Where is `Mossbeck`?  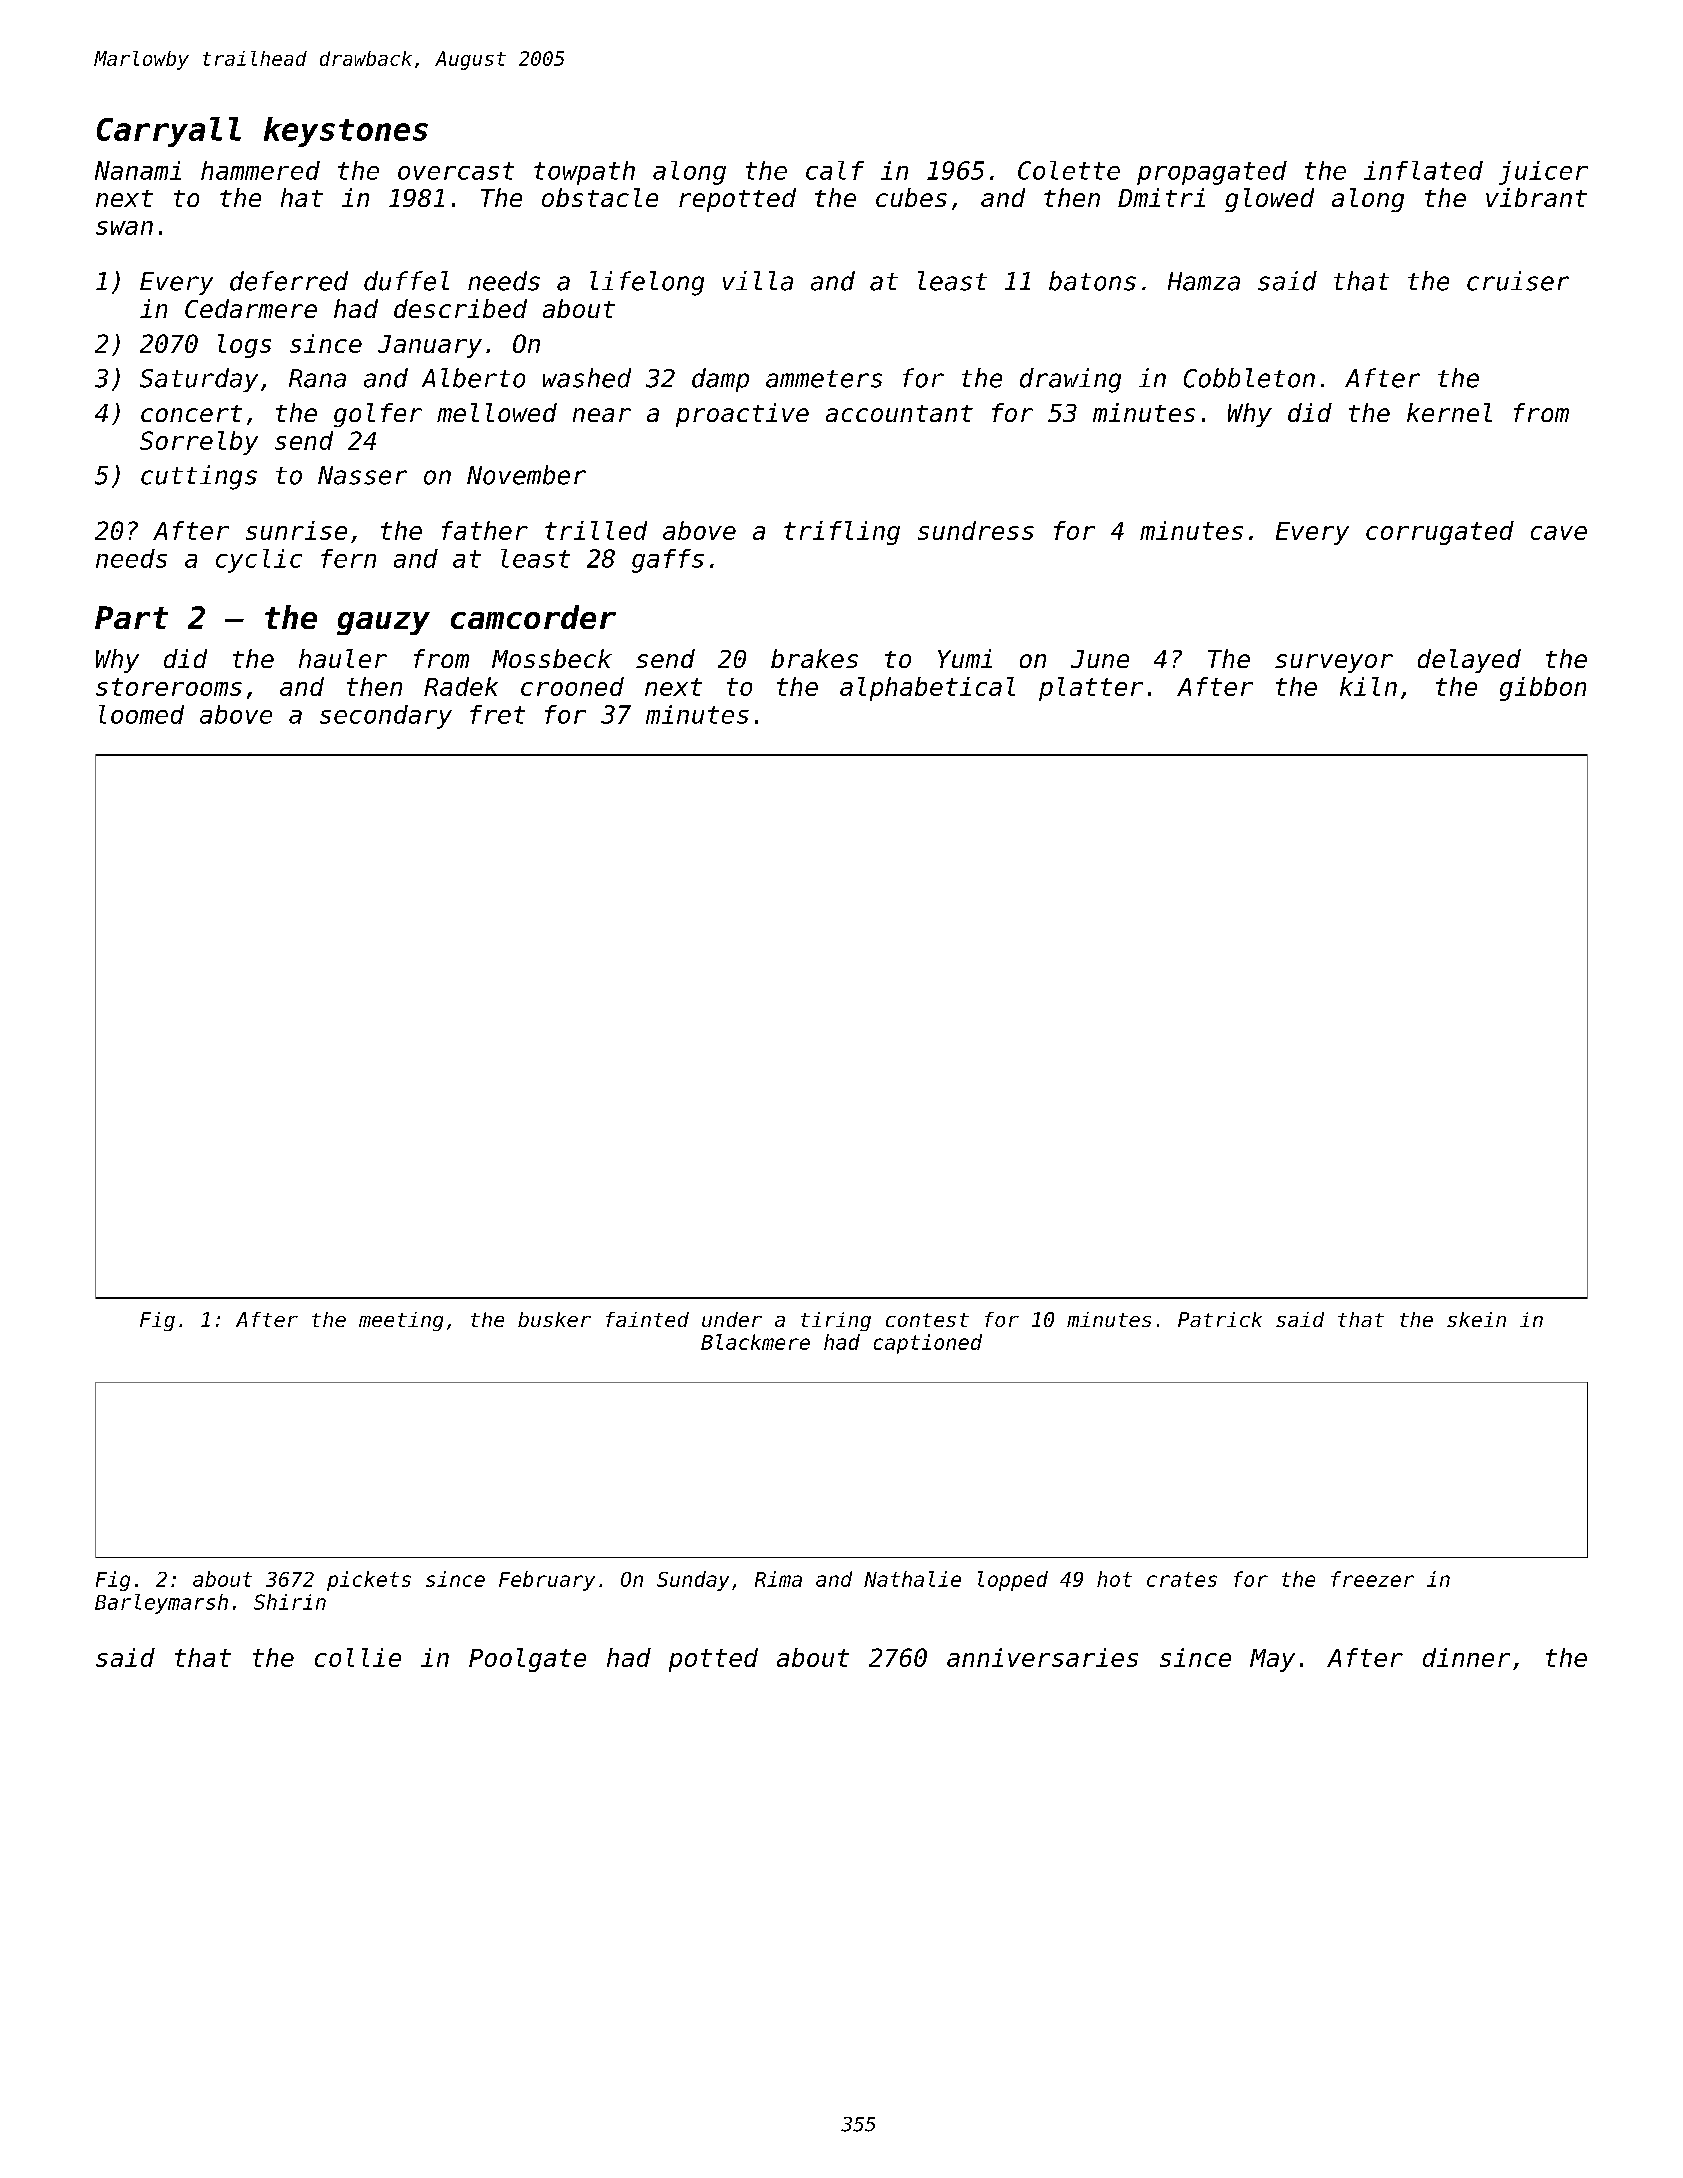 Mossbeck is located at coordinates (552, 658).
